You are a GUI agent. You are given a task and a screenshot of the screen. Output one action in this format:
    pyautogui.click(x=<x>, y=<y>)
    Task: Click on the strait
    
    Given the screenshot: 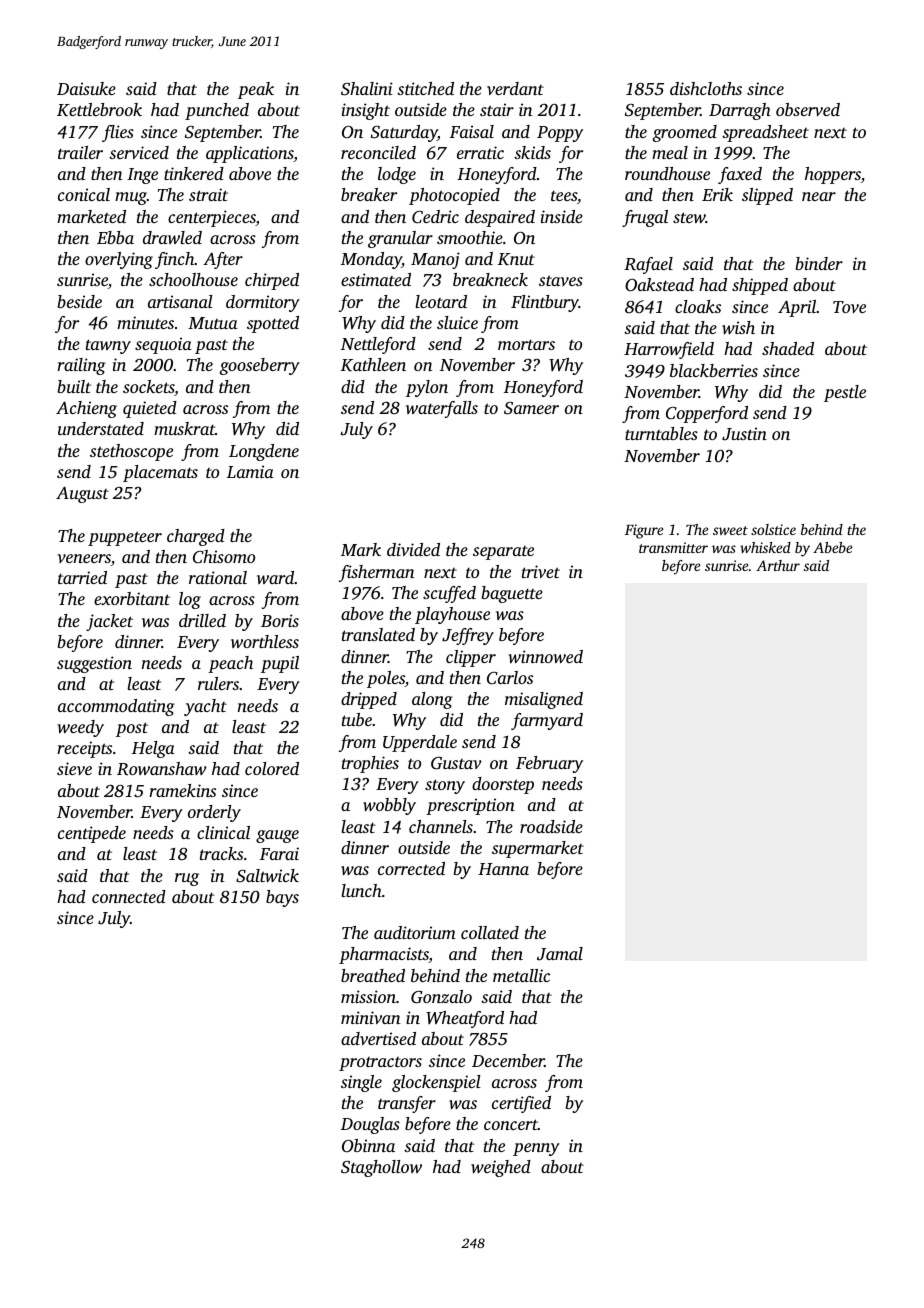 What is the action you would take?
    pyautogui.click(x=208, y=194)
